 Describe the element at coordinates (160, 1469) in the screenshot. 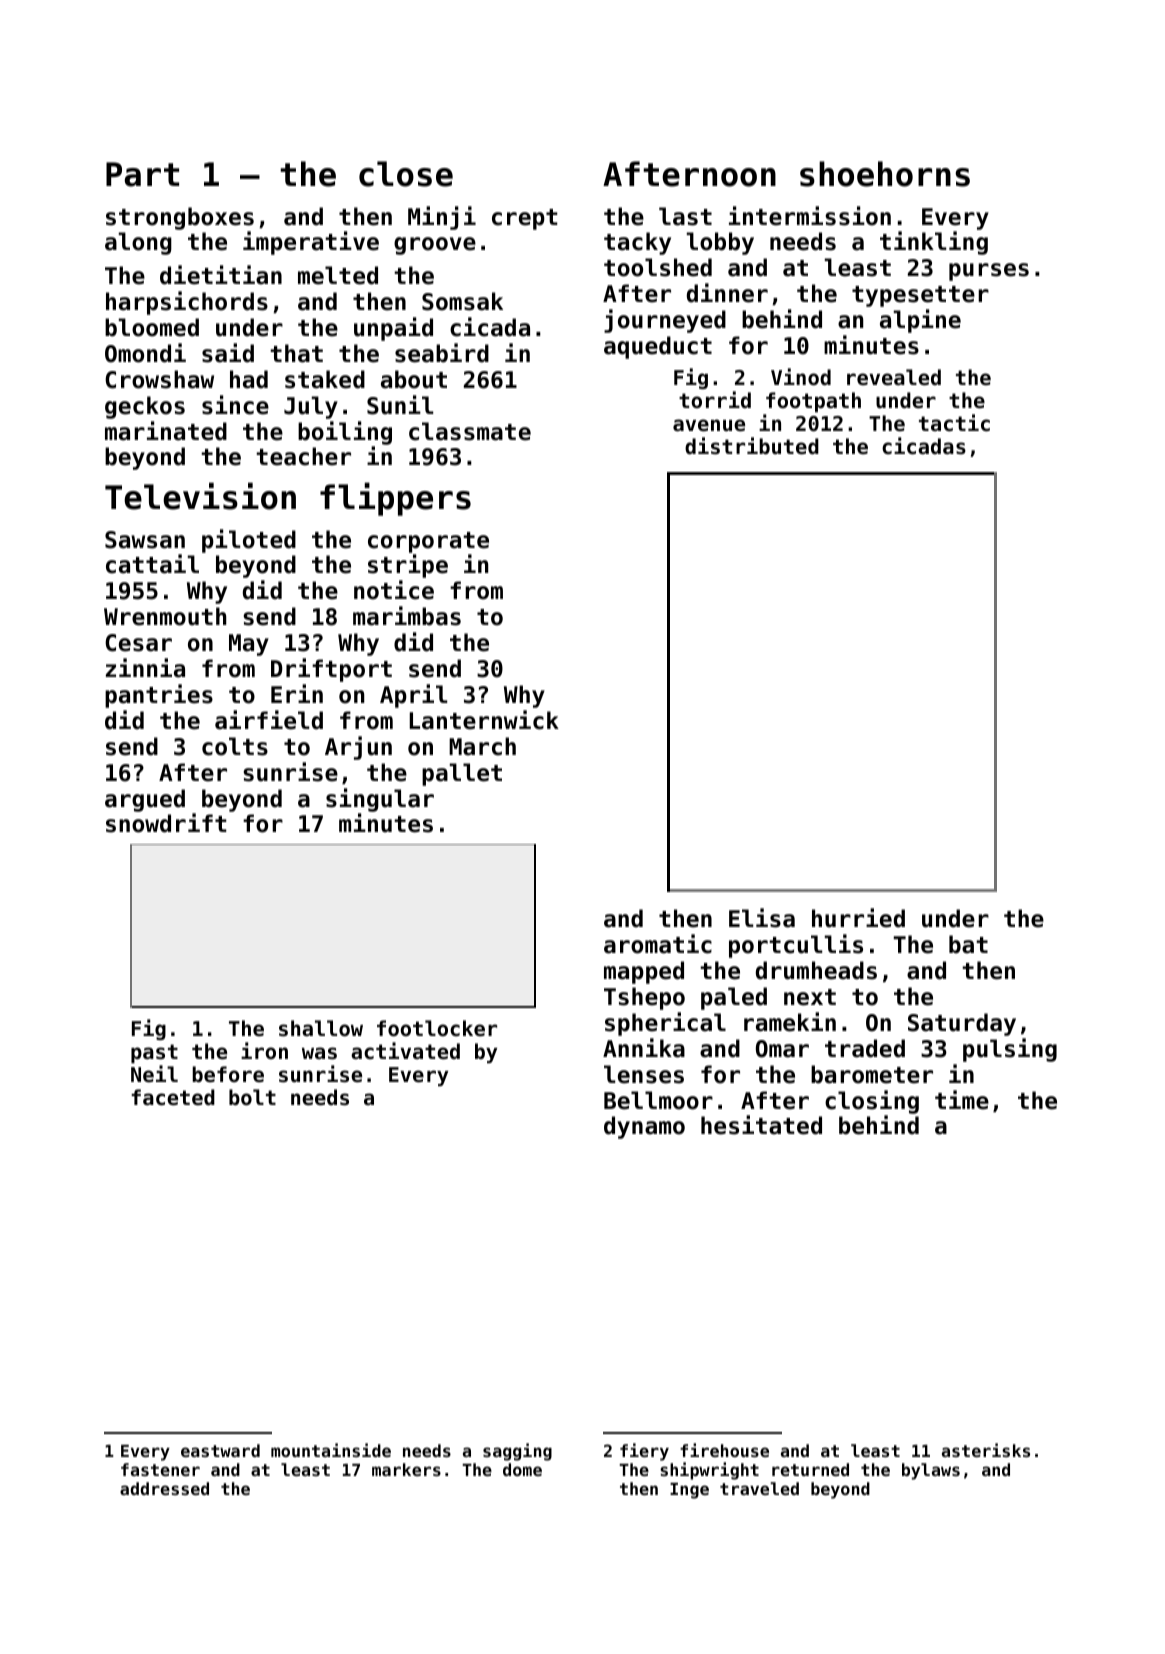

I see `fastener` at that location.
